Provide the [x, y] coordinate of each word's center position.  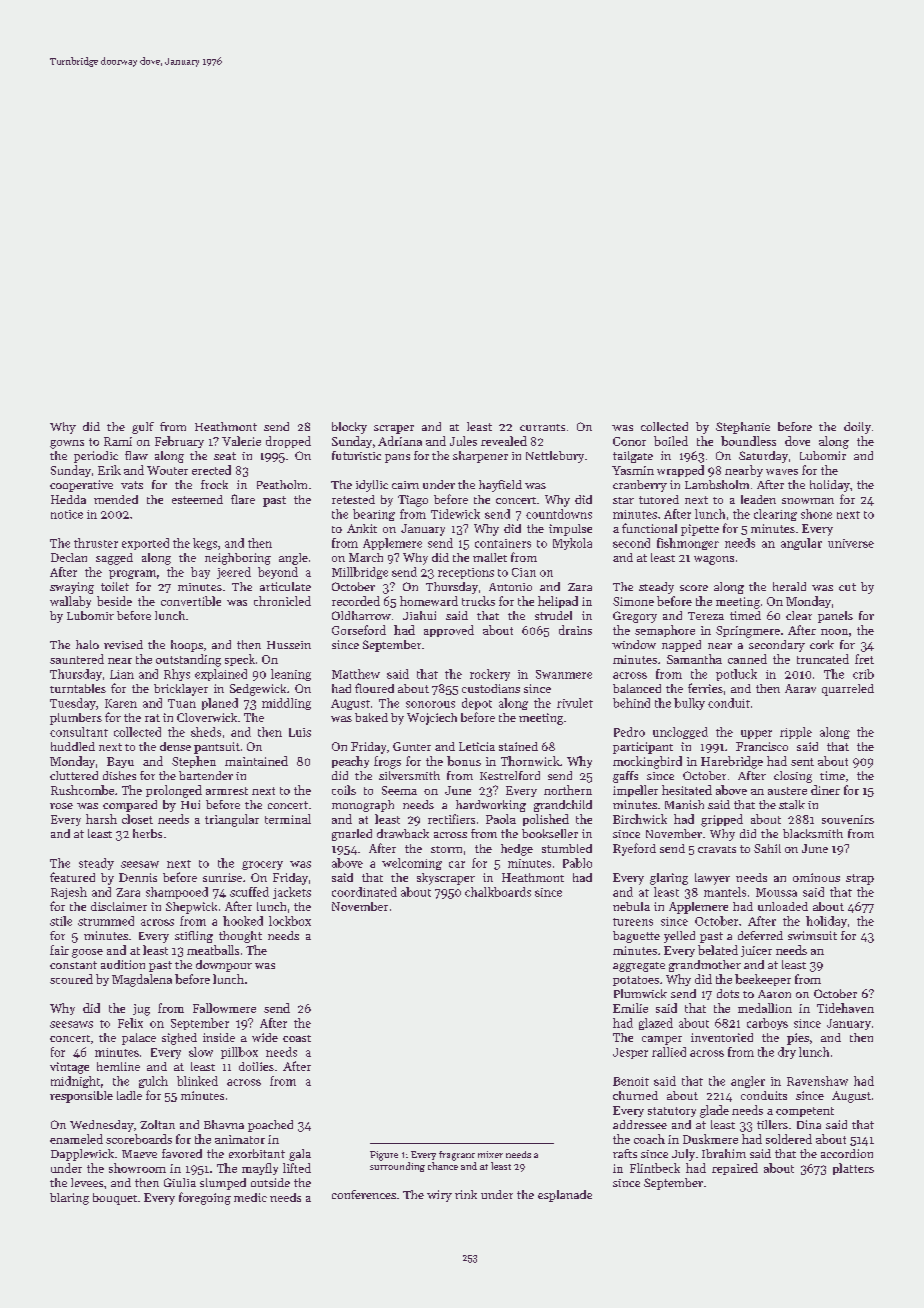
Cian [524, 572]
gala [300, 1155]
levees [87, 1182]
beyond [278, 573]
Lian [122, 674]
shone [816, 514]
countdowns [559, 514]
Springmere [748, 632]
